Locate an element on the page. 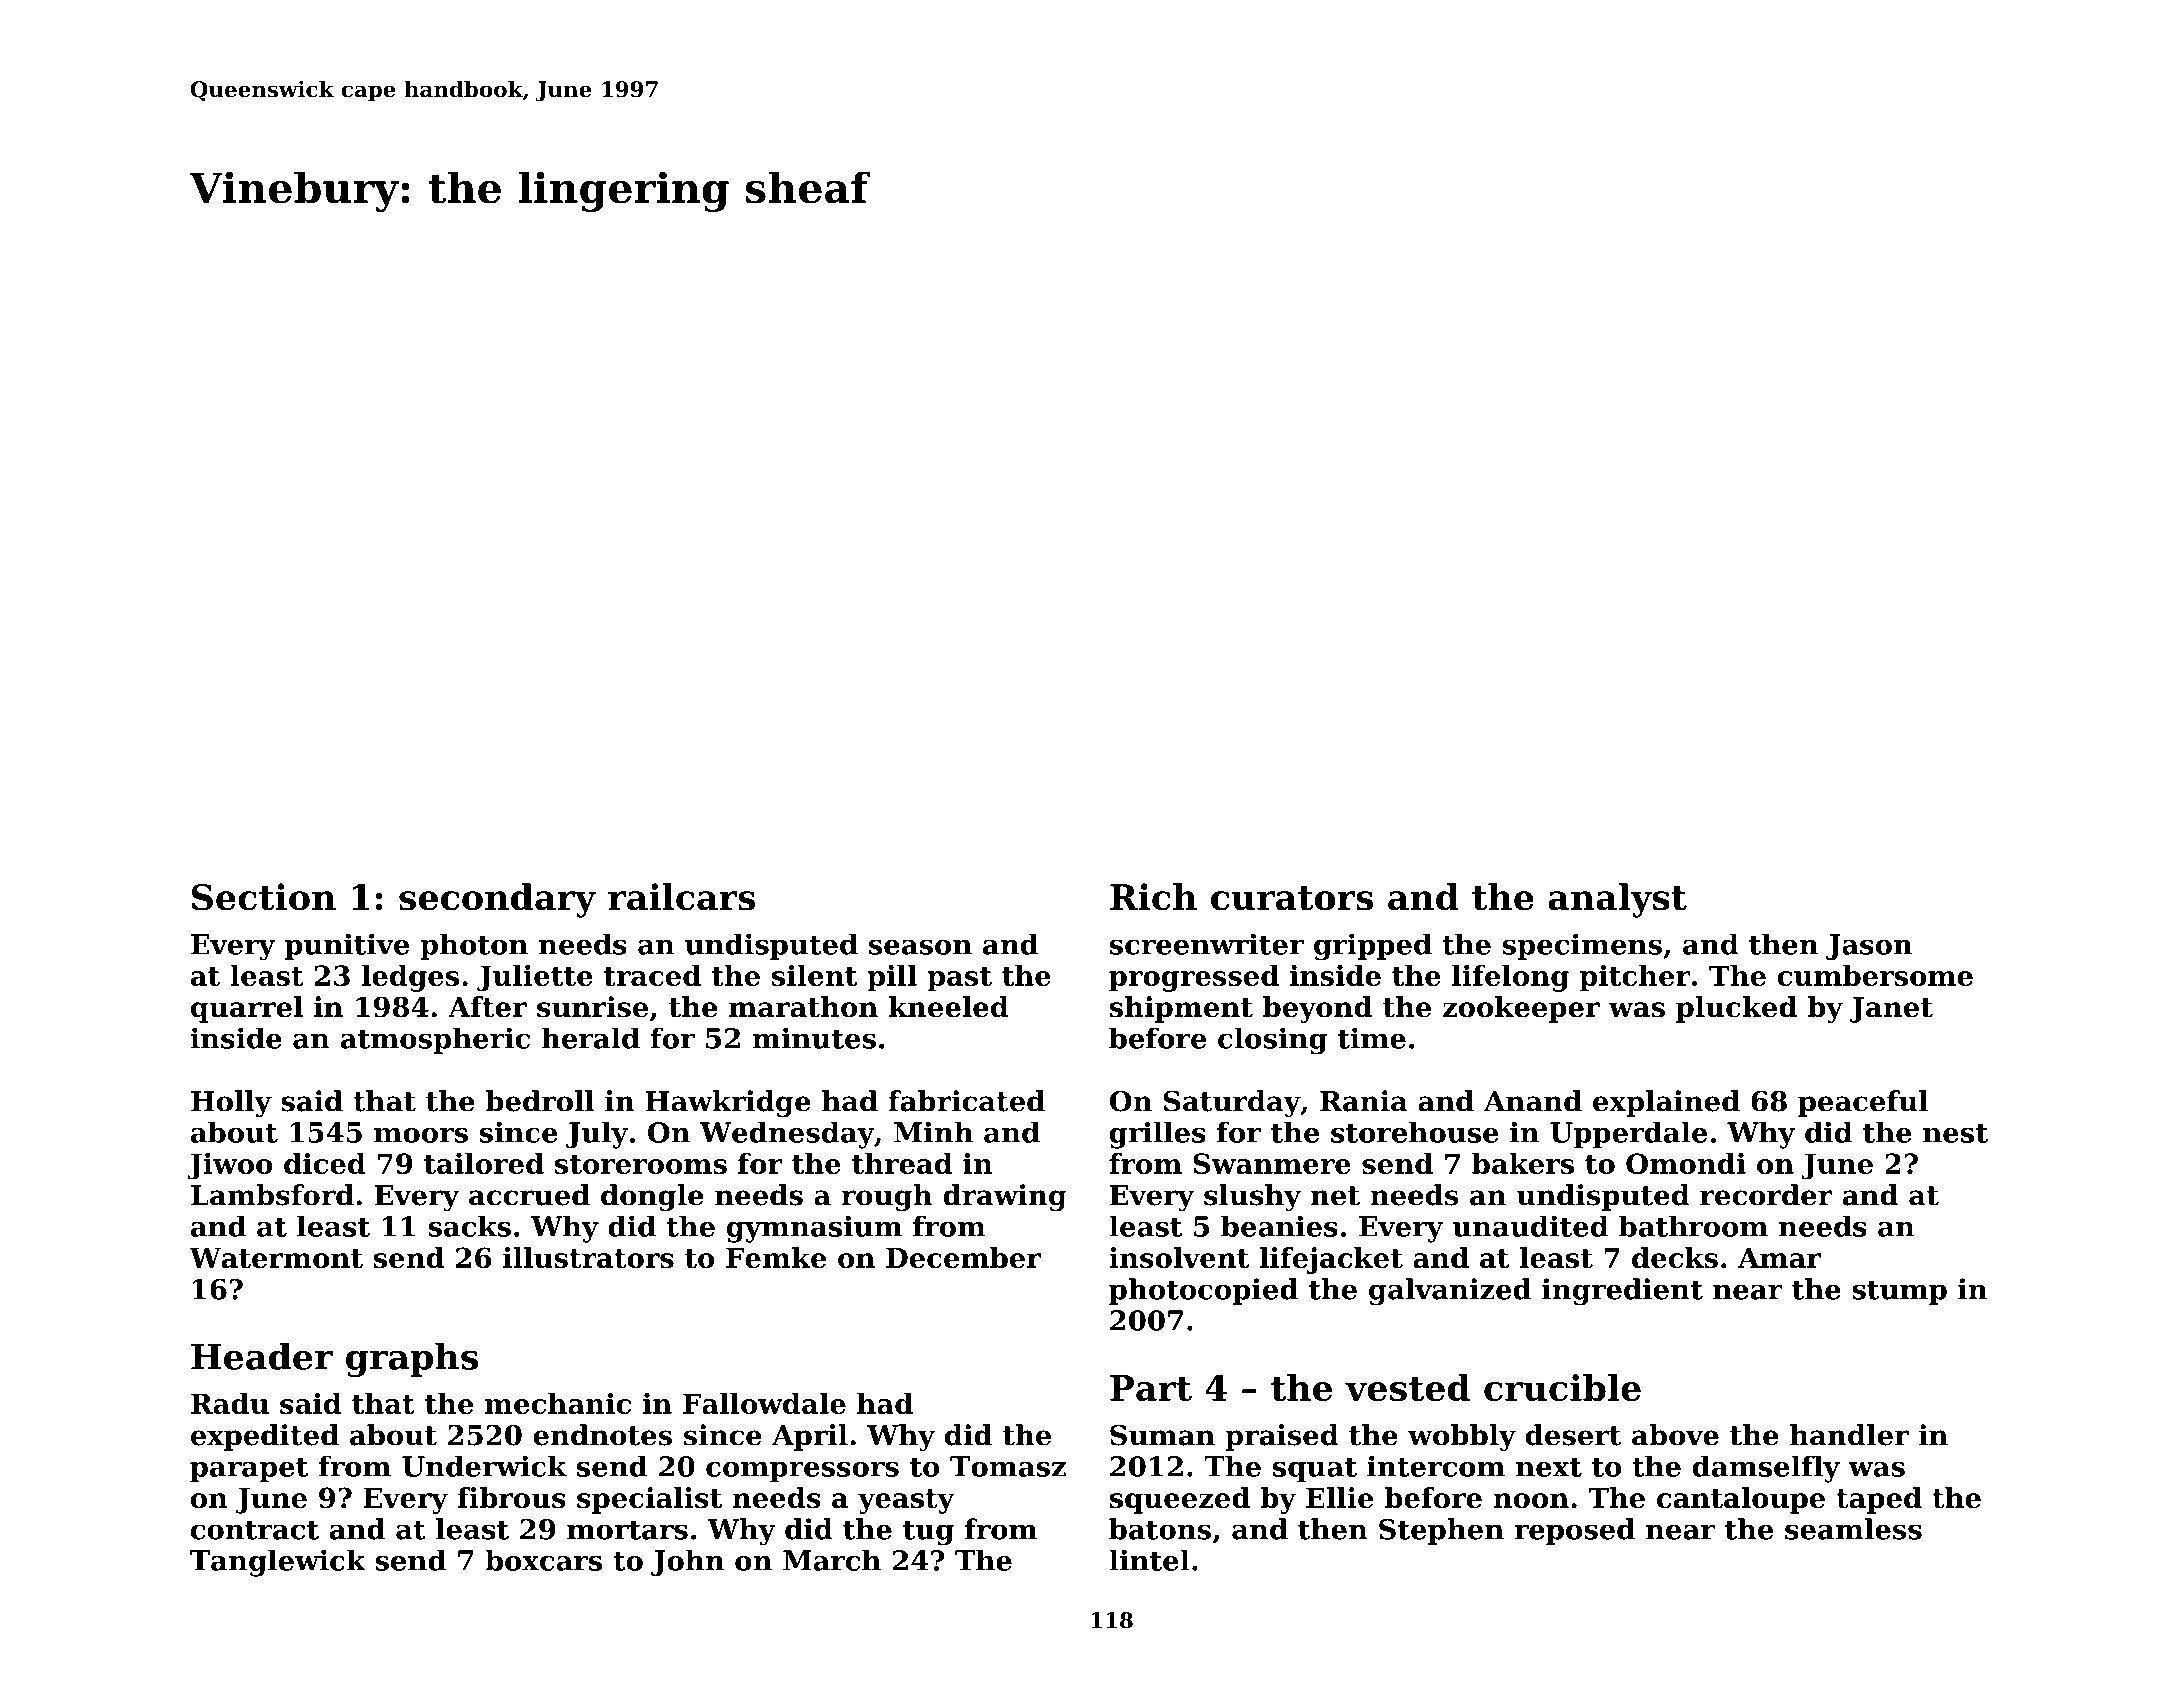 This image has width=2178, height=1683. zookeeper is located at coordinates (1521, 1009).
